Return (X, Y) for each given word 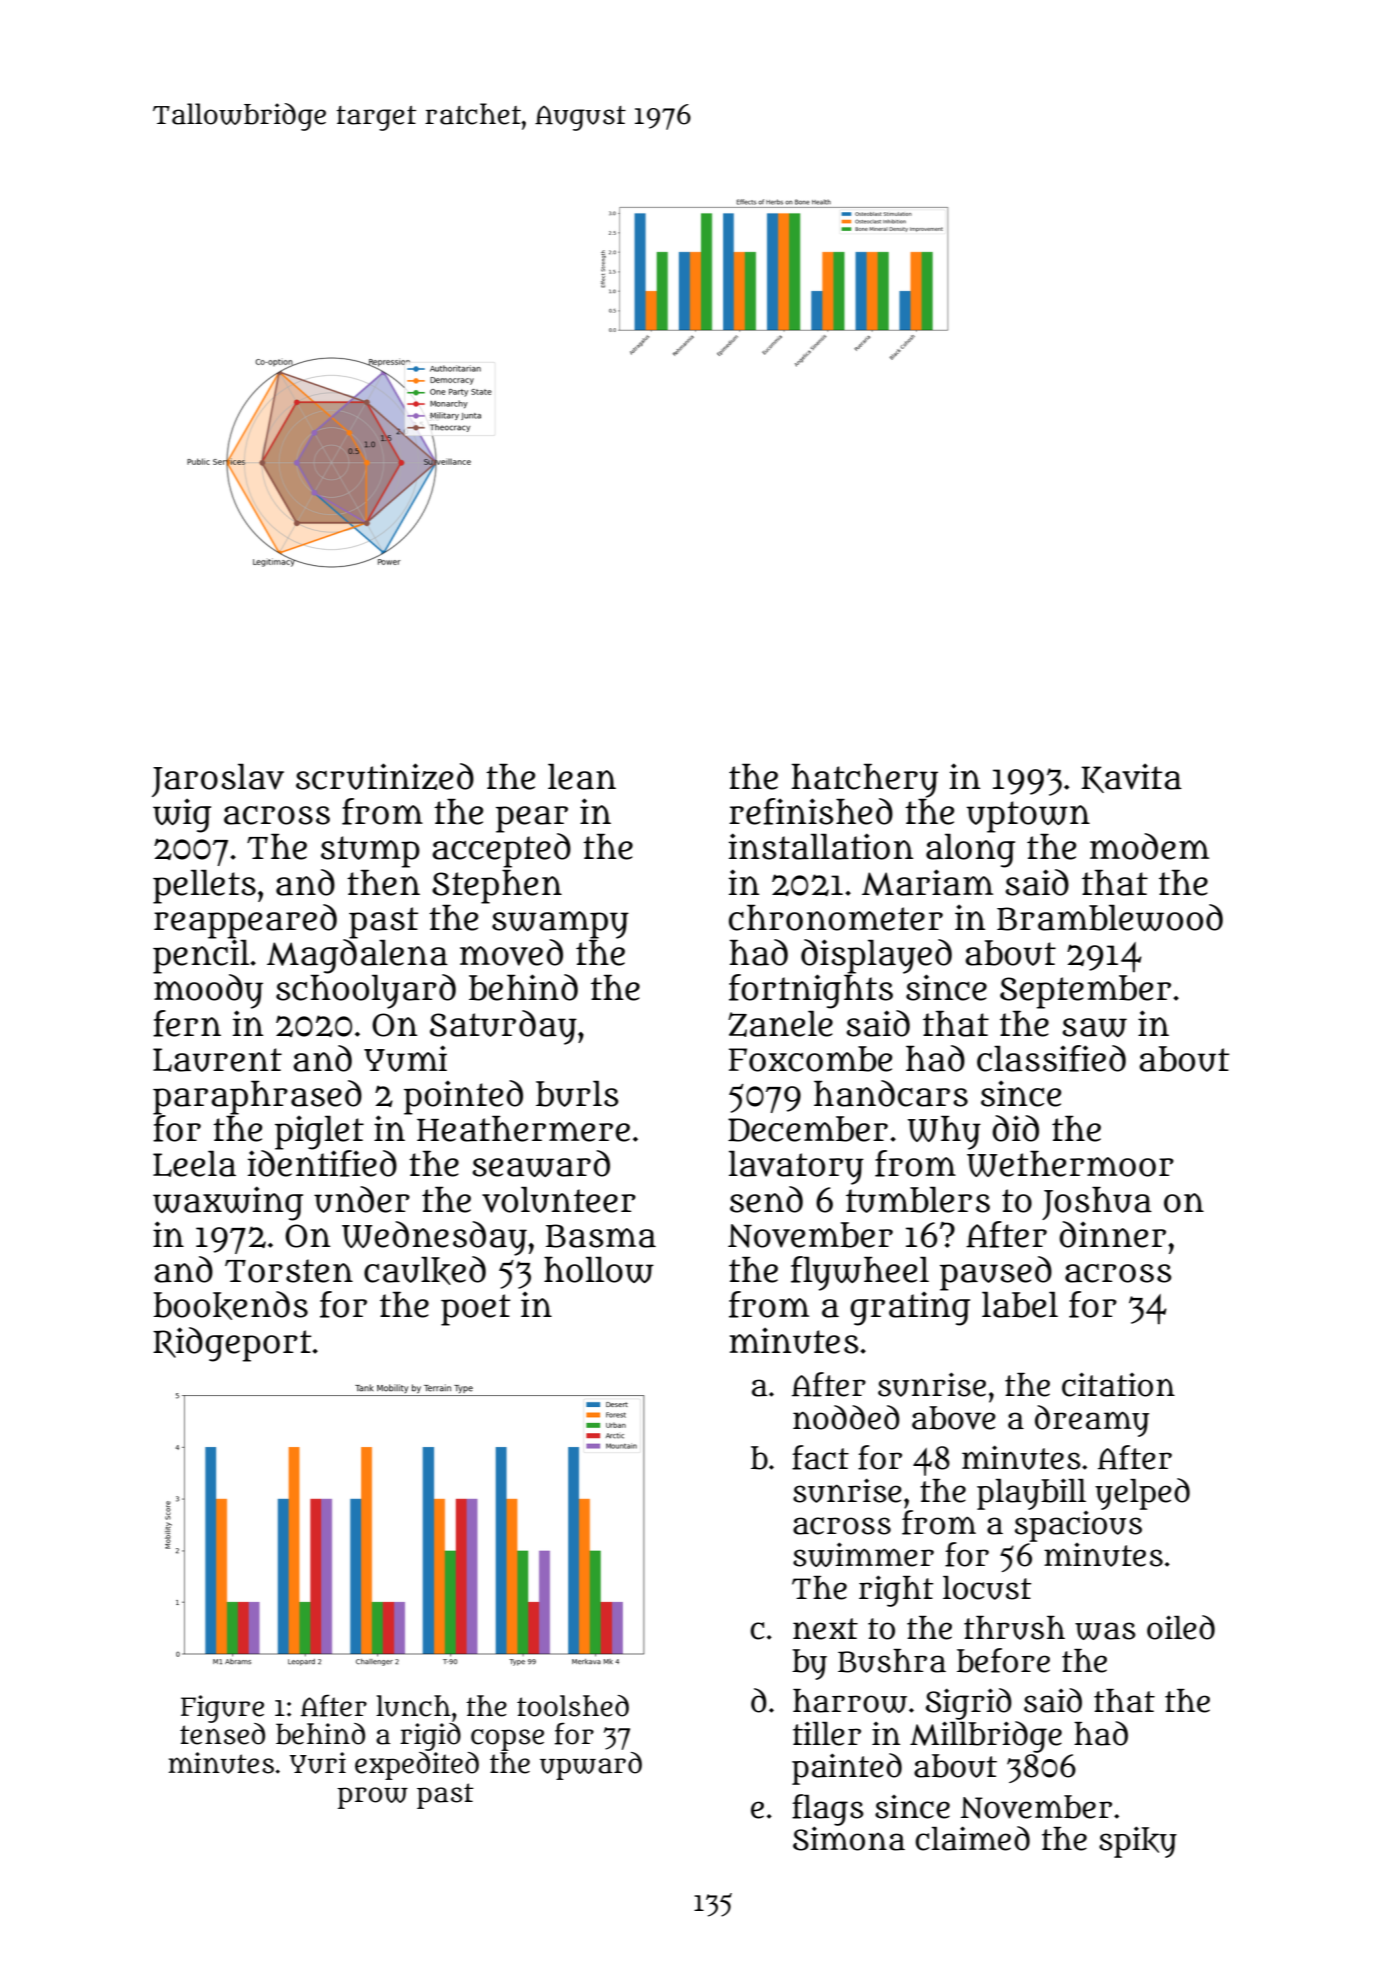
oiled (1181, 1627)
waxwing (228, 1203)
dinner (1112, 1234)
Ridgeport (232, 1344)
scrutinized (385, 776)
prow (372, 1798)
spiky (1138, 1842)
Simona (849, 1838)
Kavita (1131, 778)
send (766, 1199)
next (825, 1629)
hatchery (865, 781)
